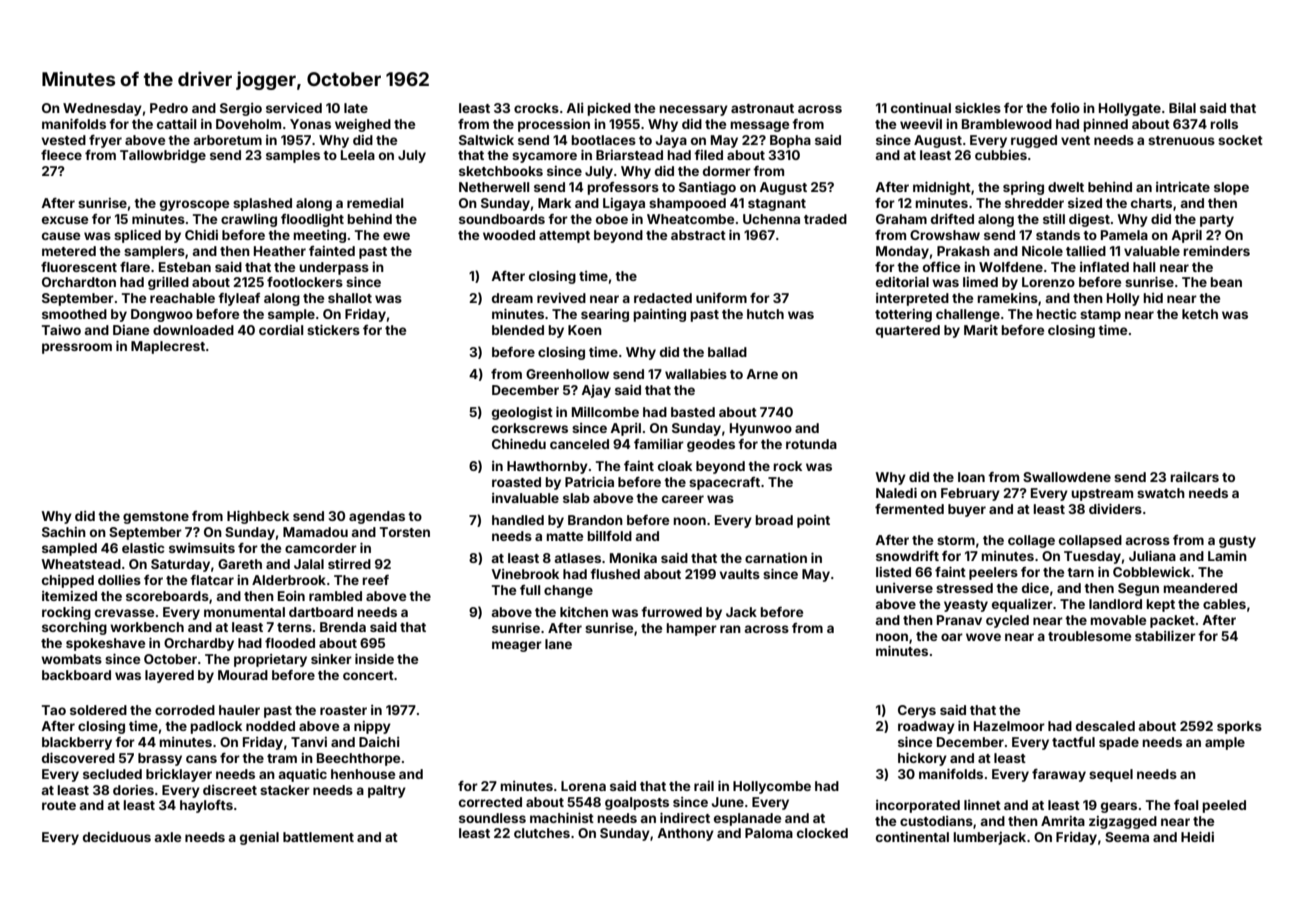  I want to click on procession, so click(554, 125).
